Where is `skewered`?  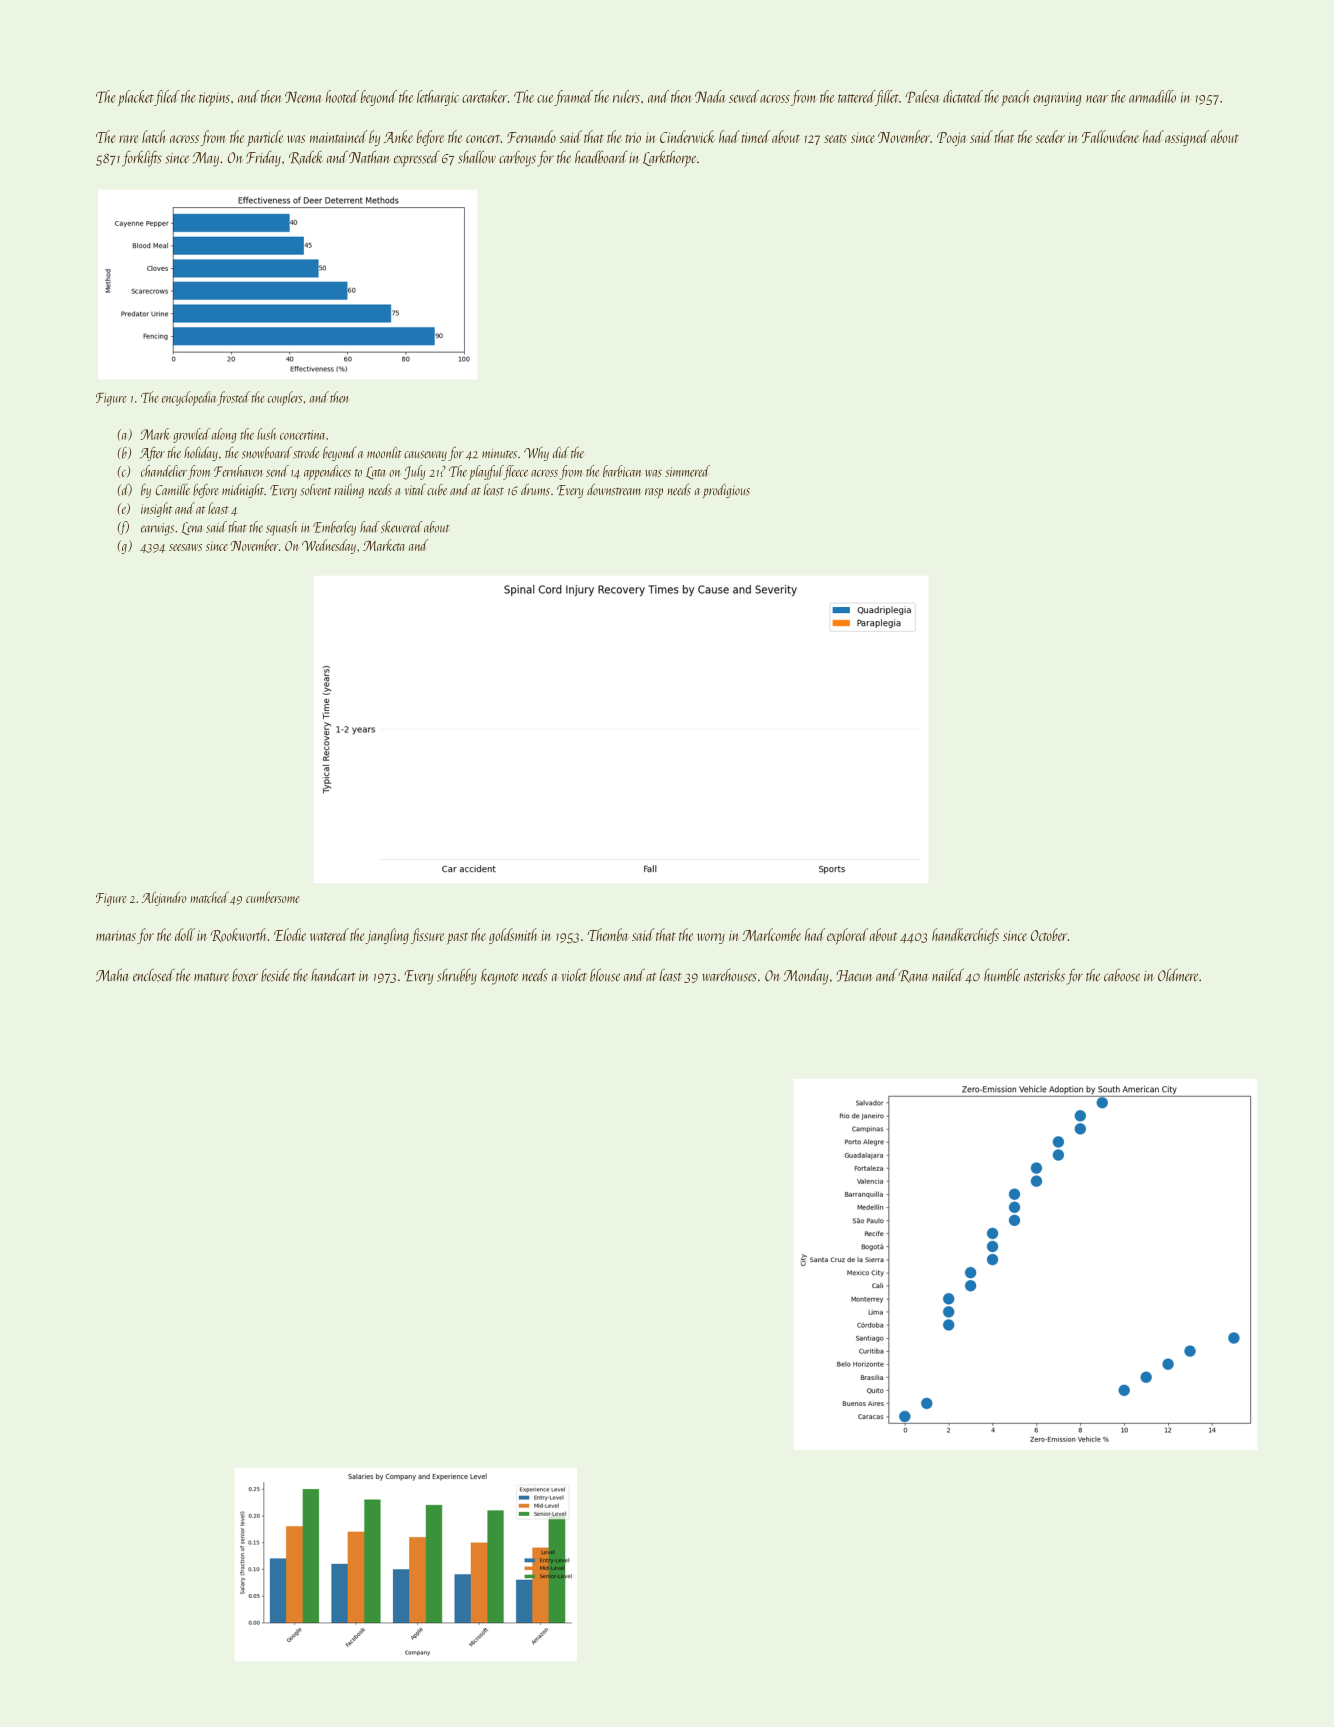
skewered is located at coordinates (402, 527).
